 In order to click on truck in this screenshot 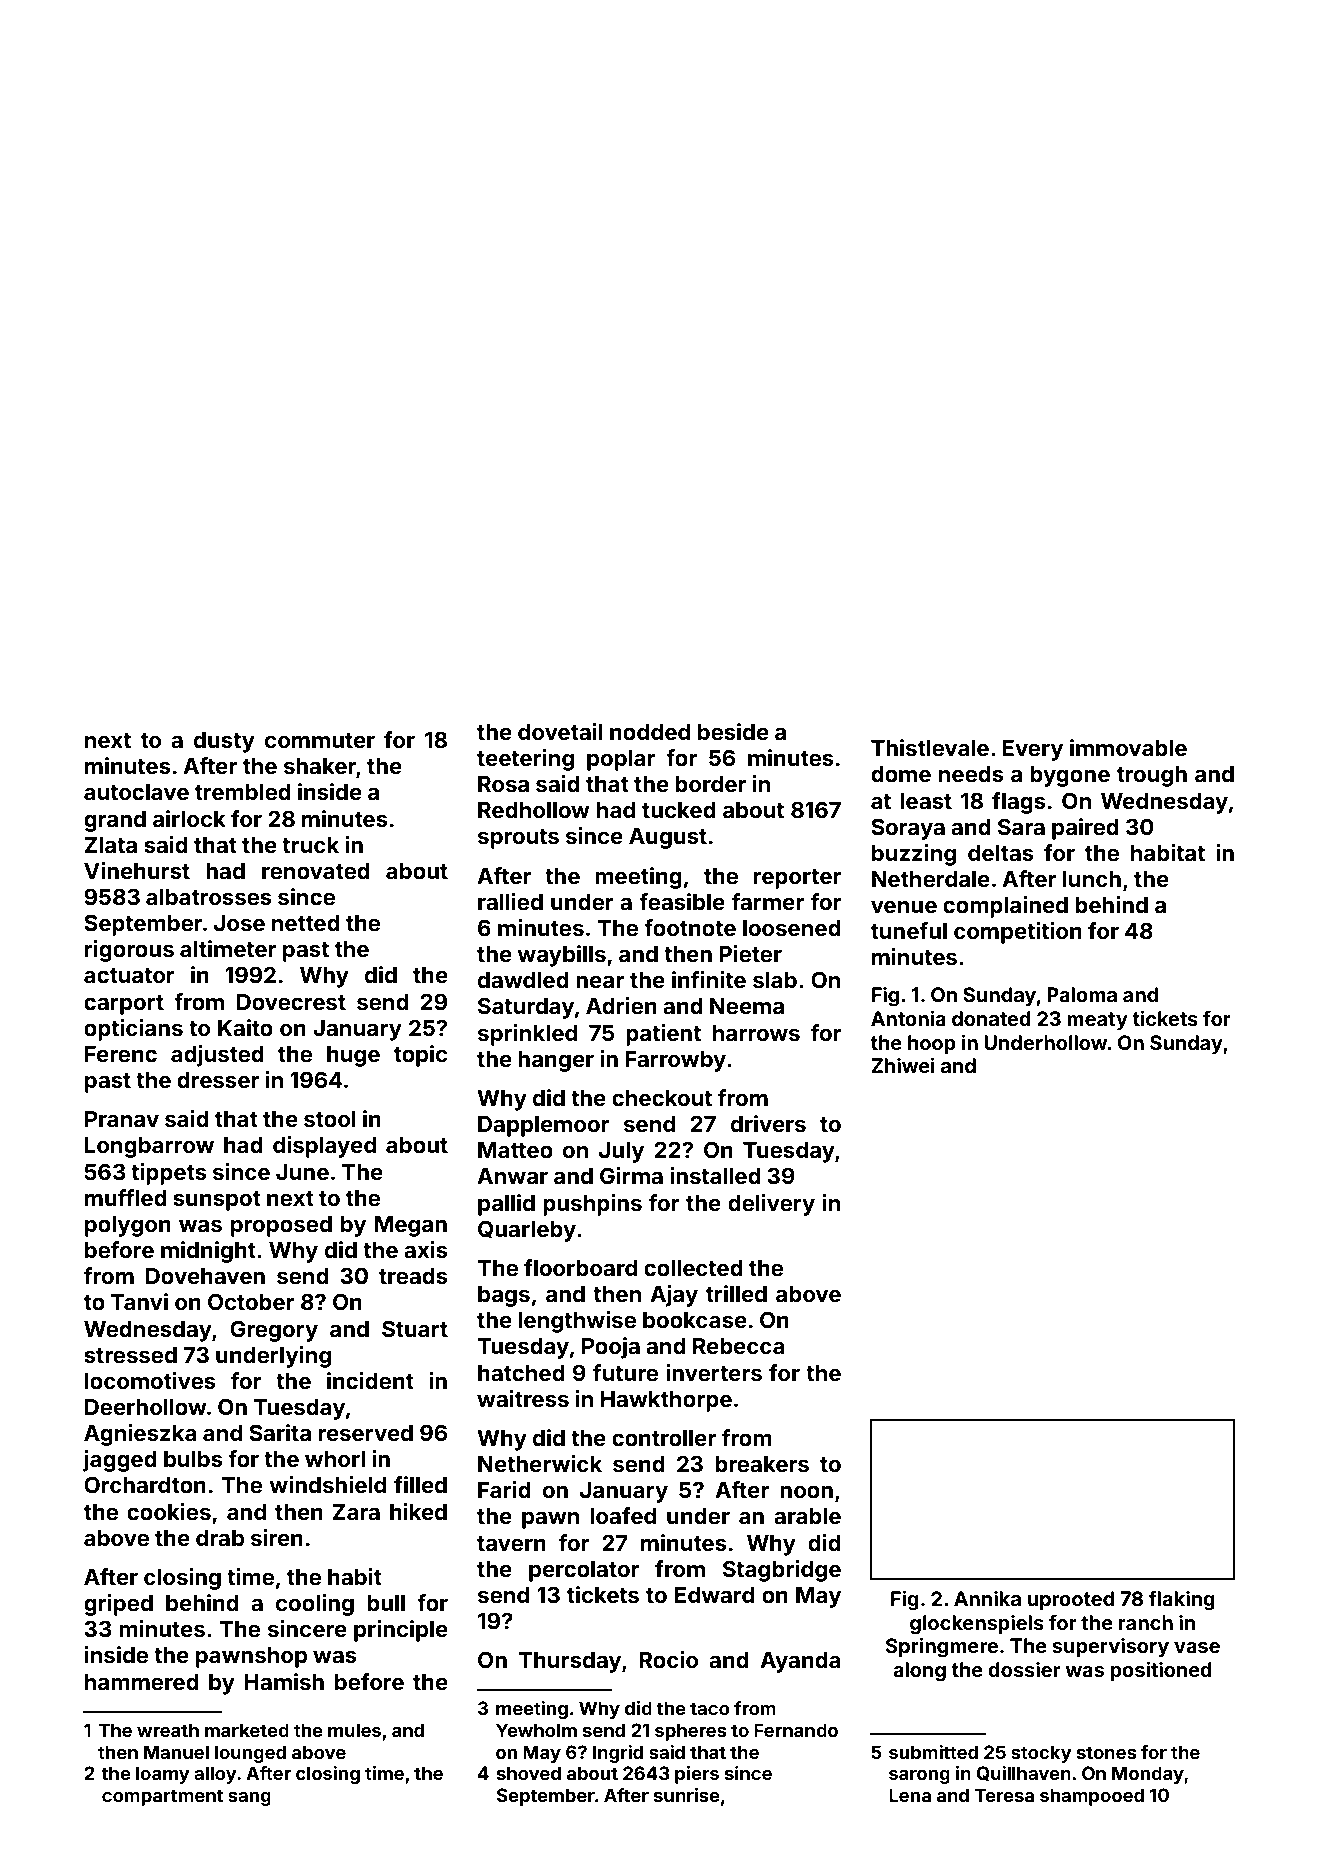, I will do `click(310, 845)`.
